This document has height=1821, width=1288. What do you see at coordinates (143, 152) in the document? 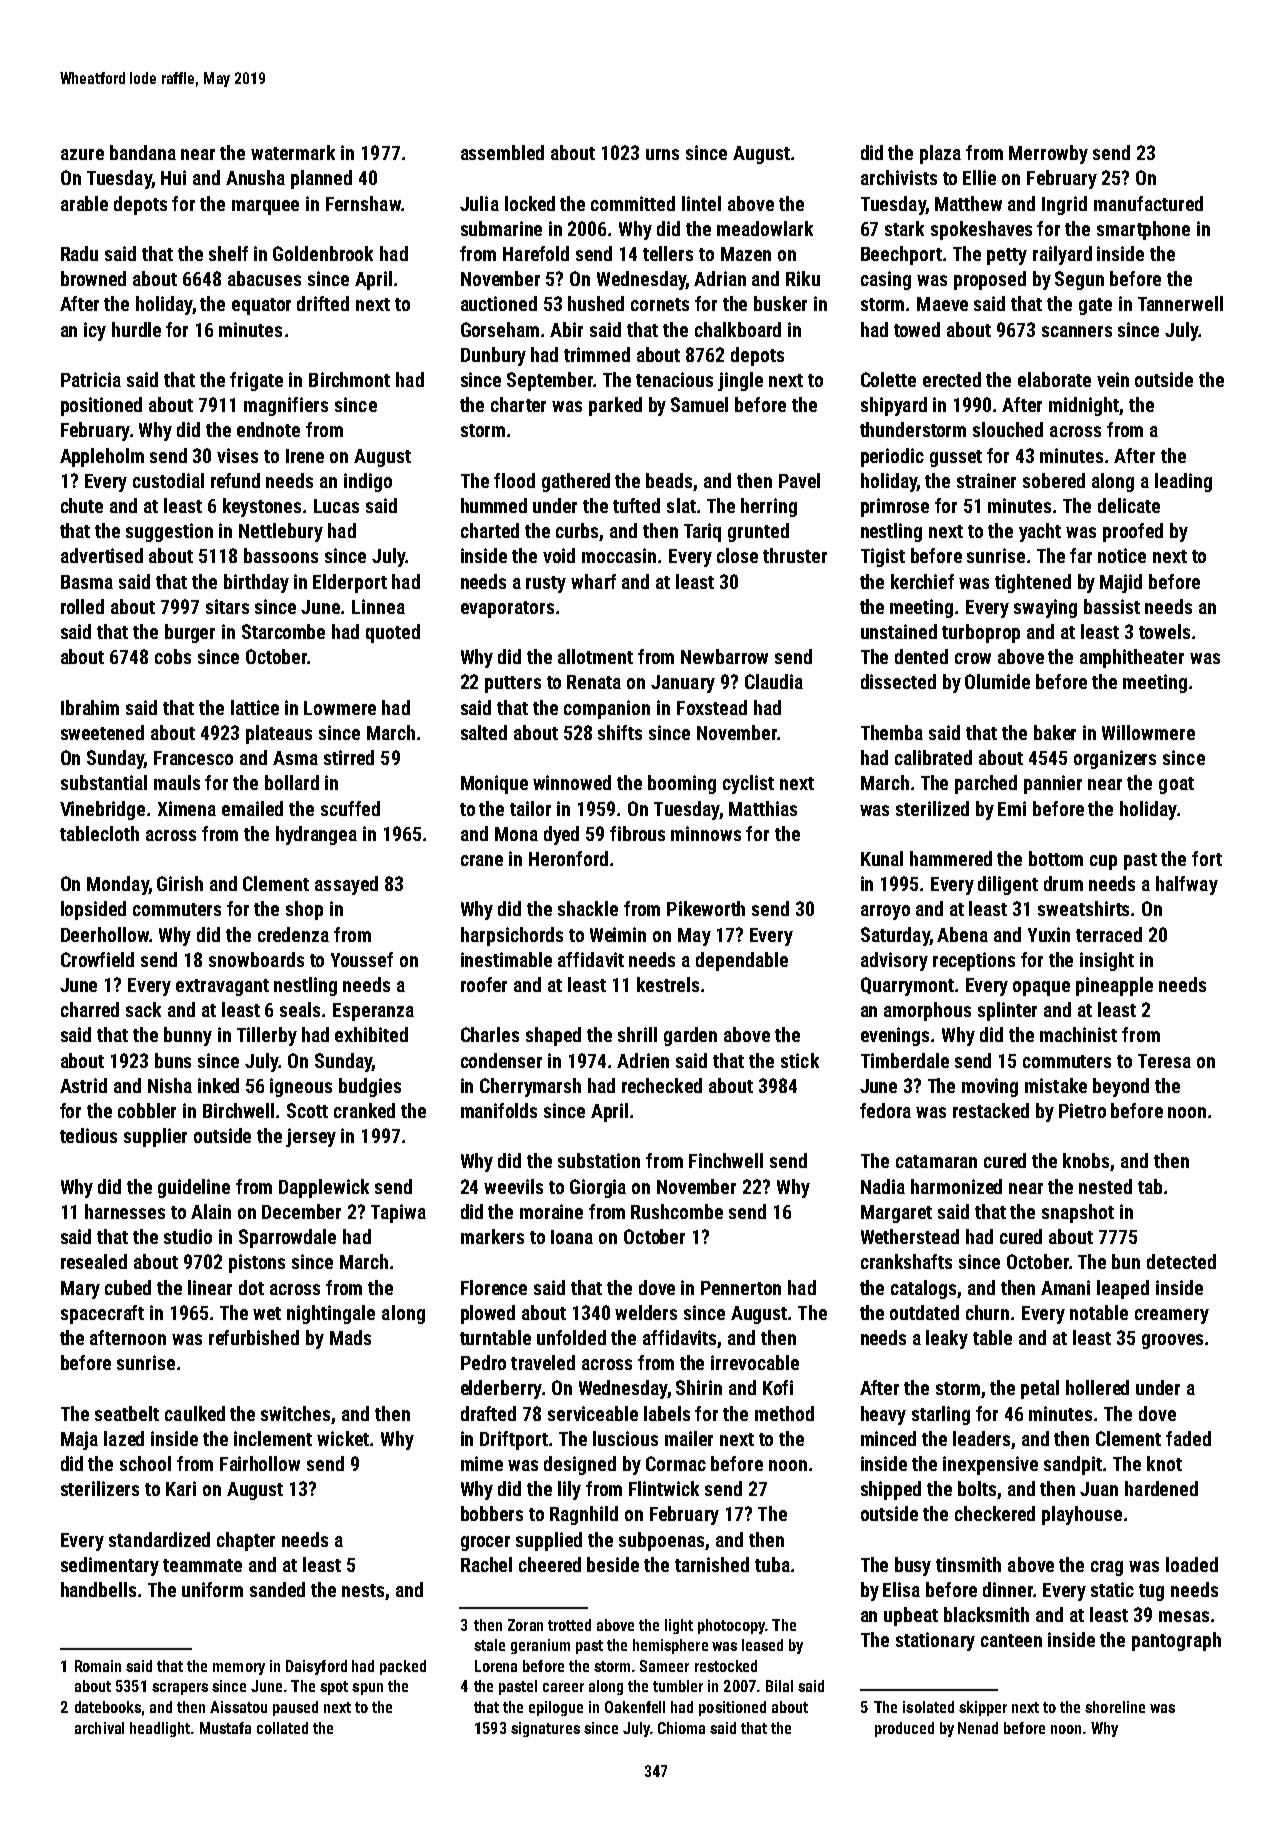
I see `bandana` at bounding box center [143, 152].
